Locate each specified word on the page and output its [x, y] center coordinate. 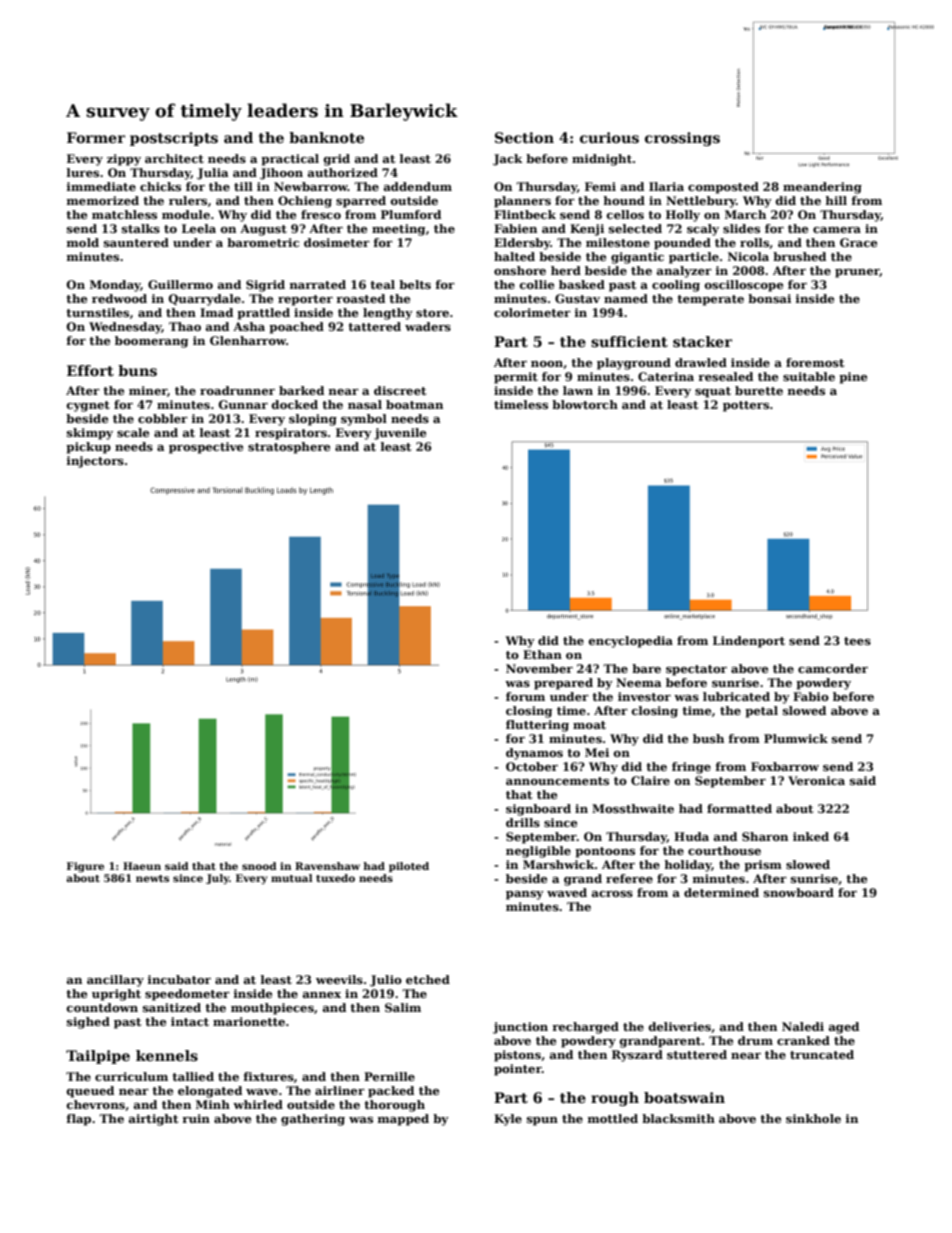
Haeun [142, 866]
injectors [95, 462]
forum [525, 696]
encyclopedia [631, 642]
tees [857, 641]
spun [542, 1121]
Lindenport [749, 642]
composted [723, 188]
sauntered [136, 242]
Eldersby [522, 244]
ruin [196, 1118]
